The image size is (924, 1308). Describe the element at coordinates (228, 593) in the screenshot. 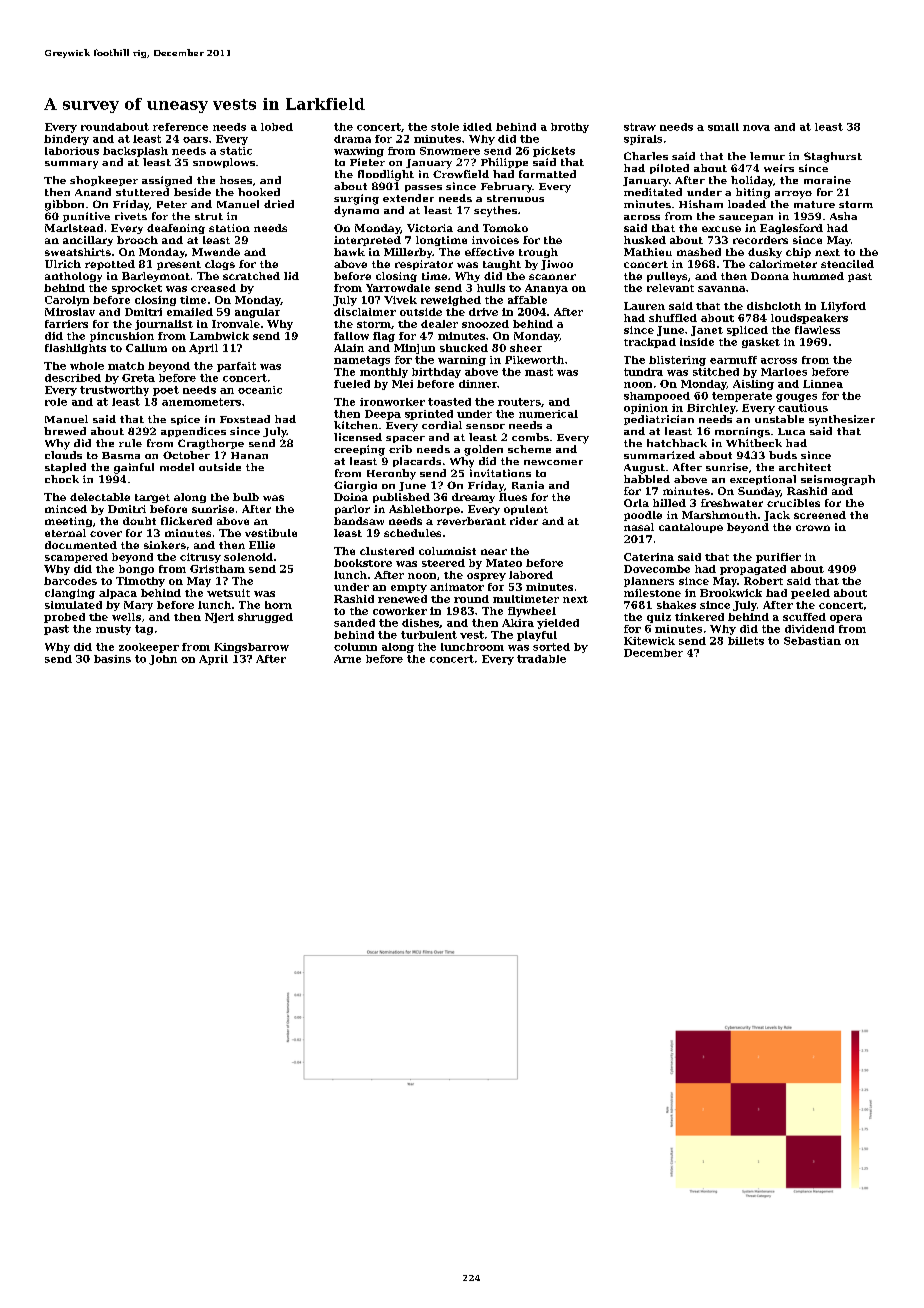

I see `wetsuit` at that location.
